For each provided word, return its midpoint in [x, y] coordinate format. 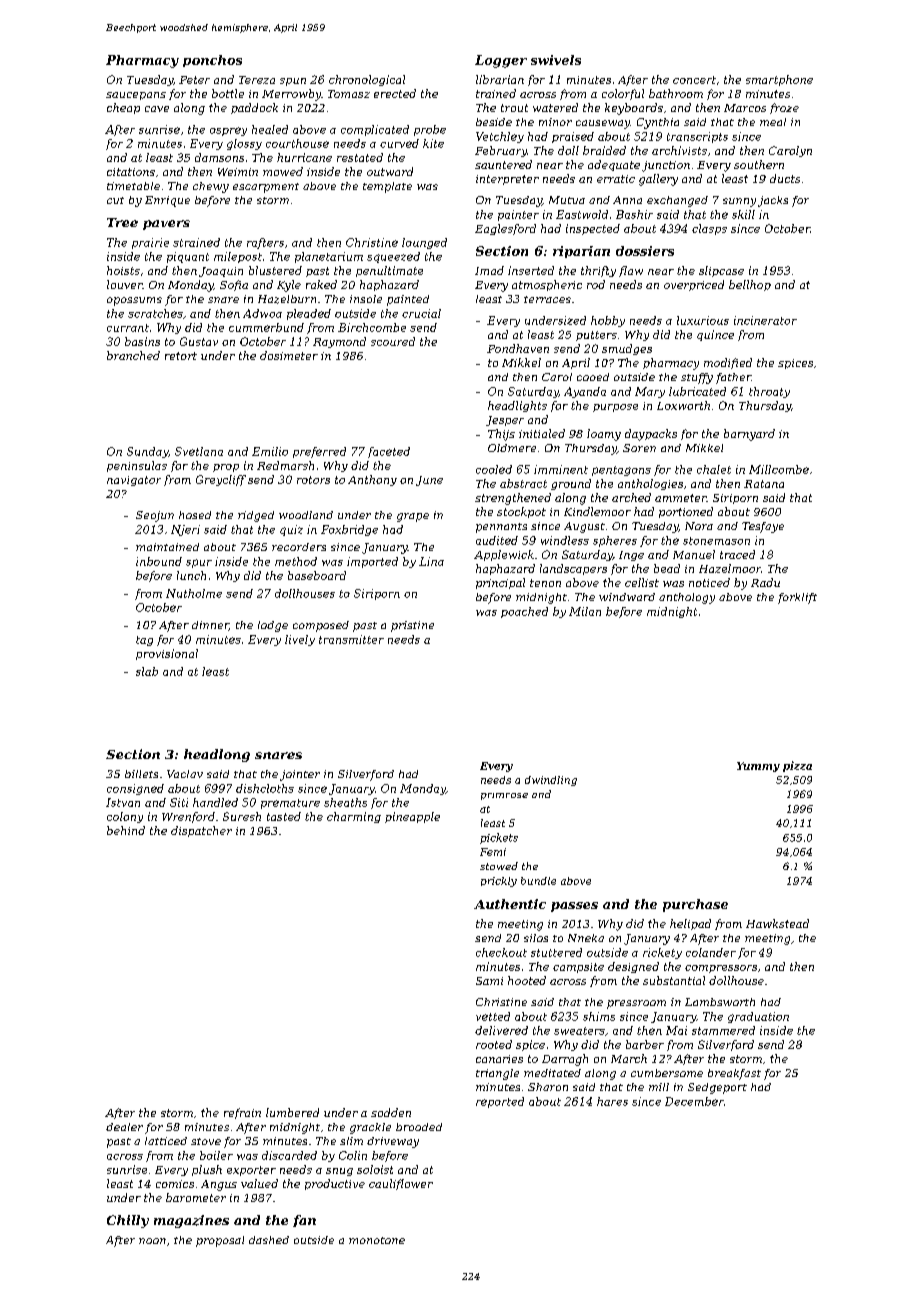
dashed [269, 1240]
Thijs [501, 435]
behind [126, 830]
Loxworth [683, 405]
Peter [194, 80]
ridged [256, 516]
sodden [391, 1112]
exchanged [677, 201]
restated [360, 157]
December [694, 1101]
